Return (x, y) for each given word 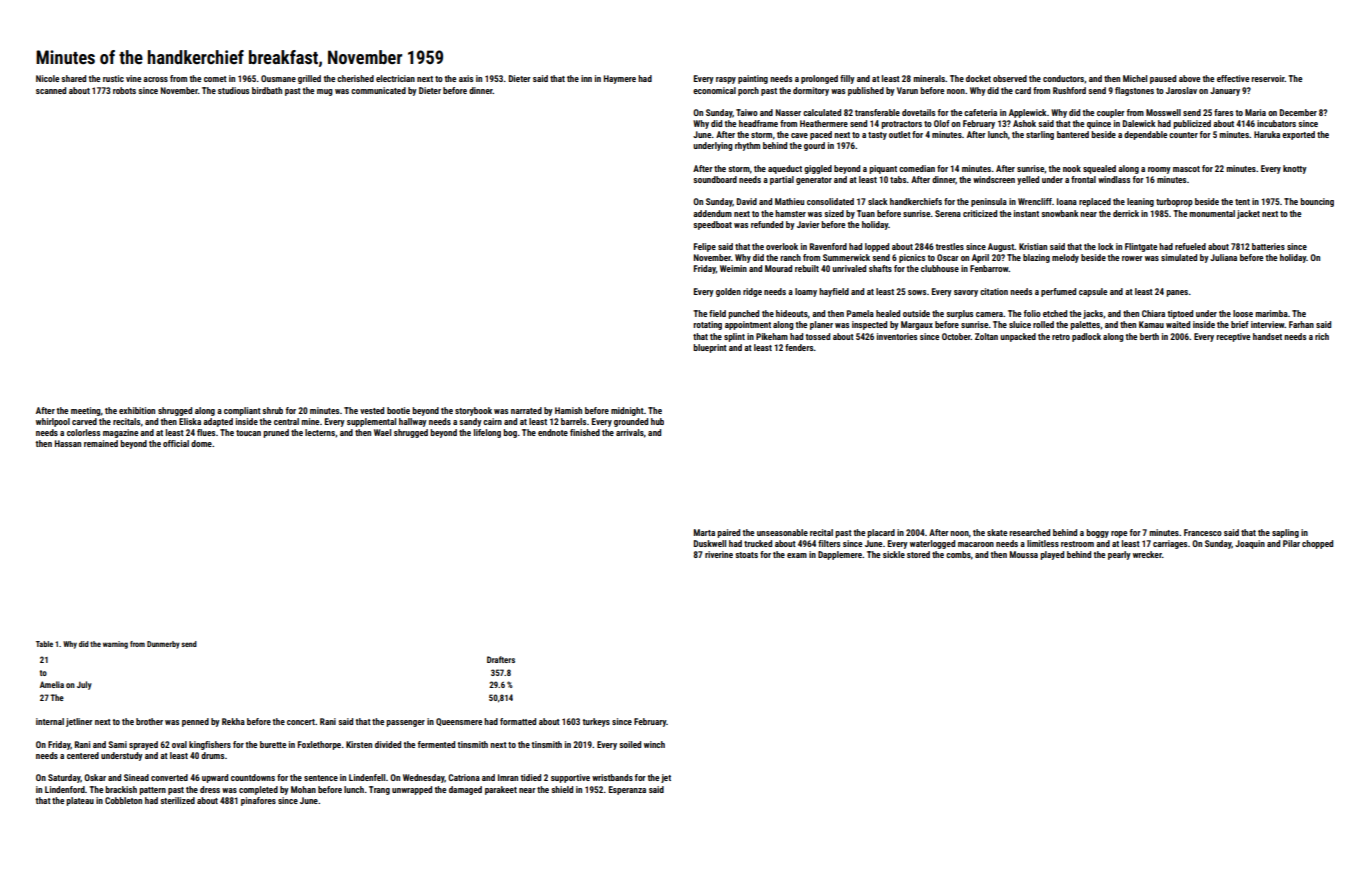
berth (1149, 336)
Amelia (52, 684)
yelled (1028, 180)
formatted (518, 721)
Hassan (68, 443)
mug (325, 92)
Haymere (620, 79)
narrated (526, 410)
